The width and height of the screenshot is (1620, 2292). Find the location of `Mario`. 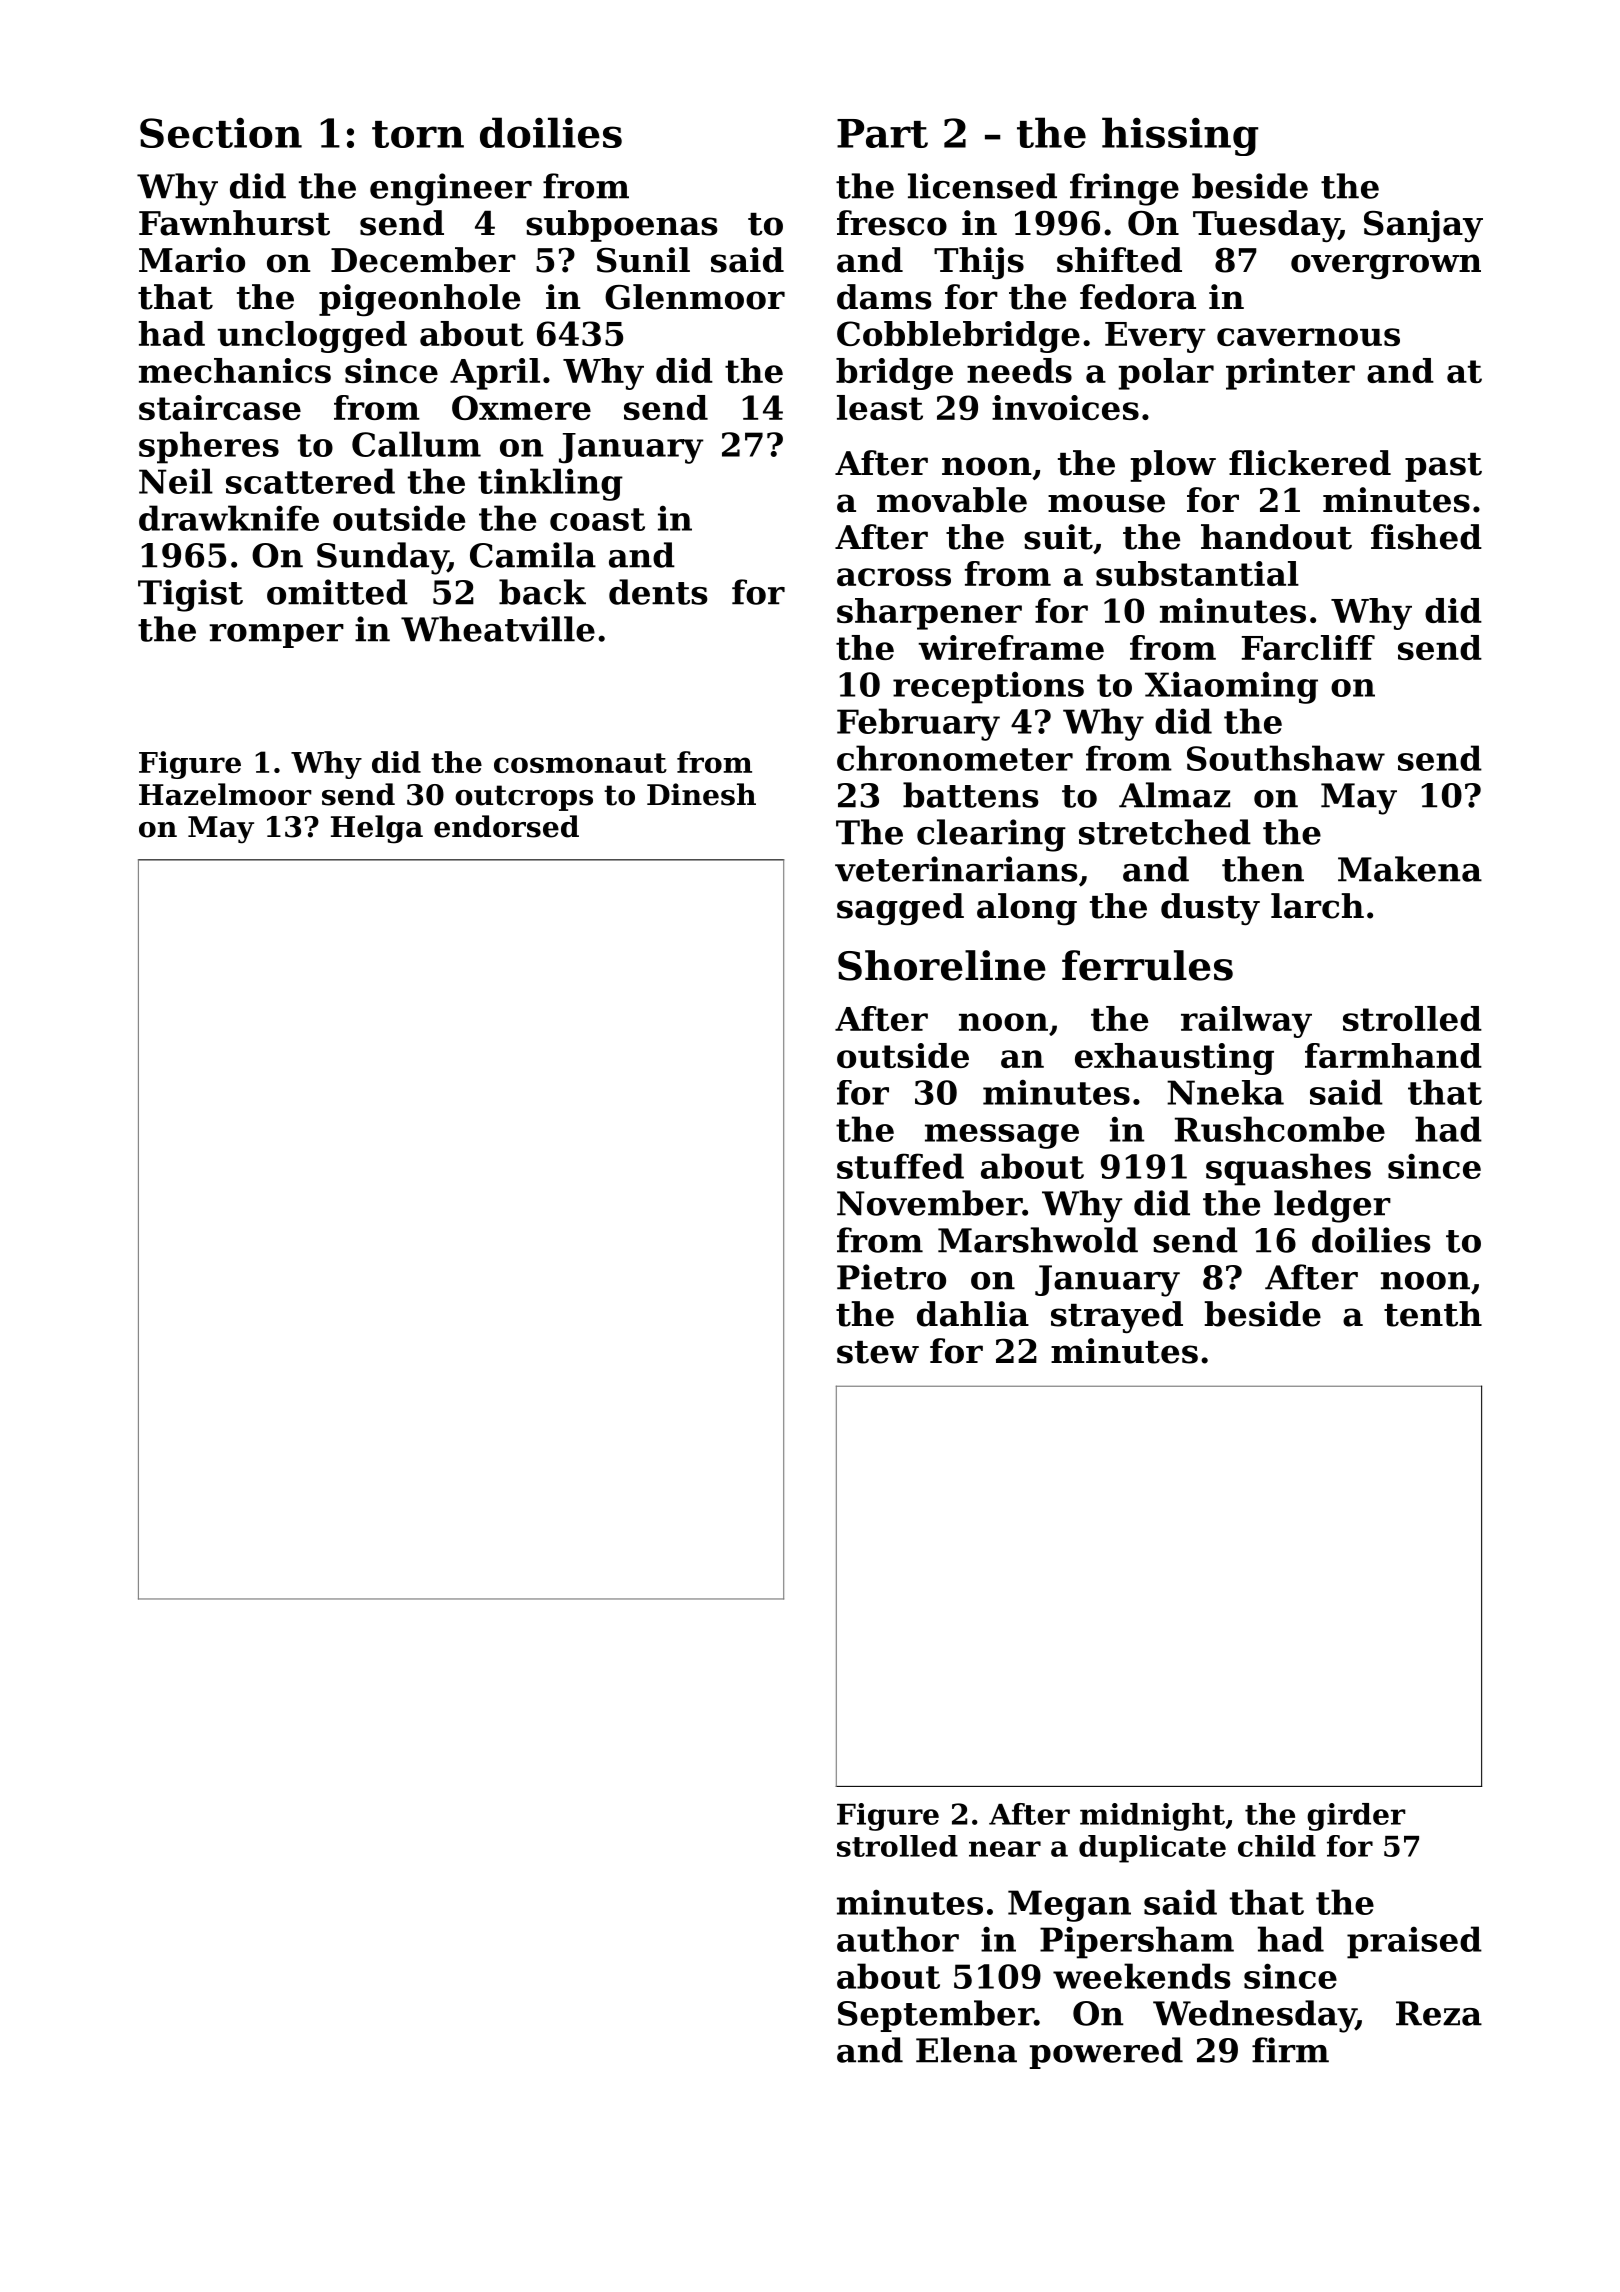

Mario is located at coordinates (192, 260).
